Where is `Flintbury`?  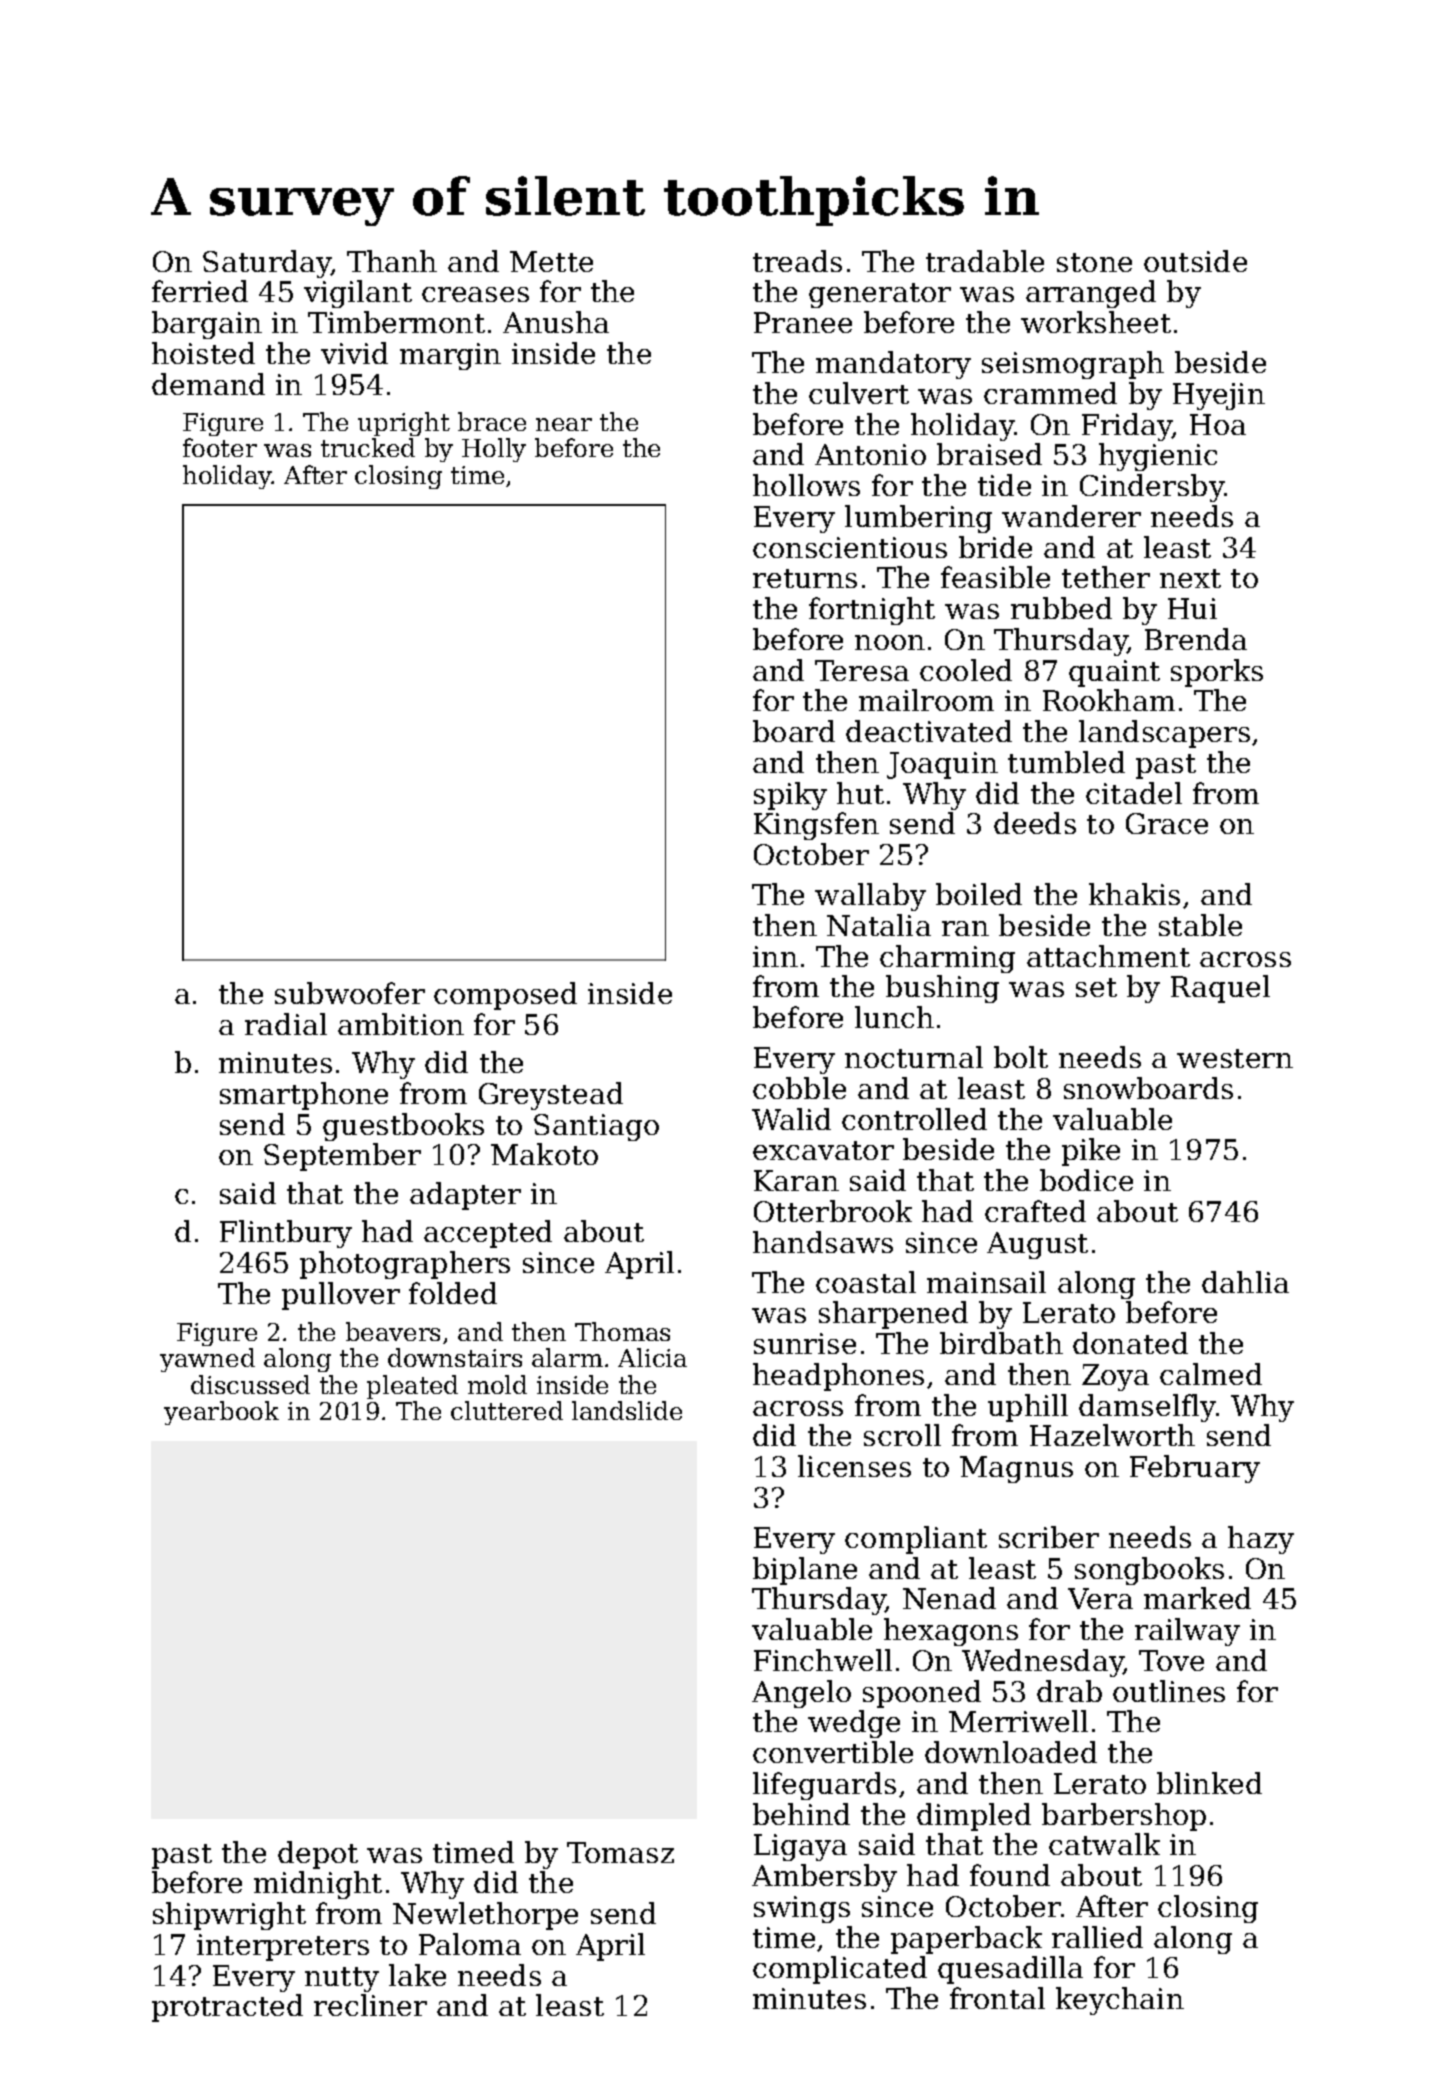 Flintbury is located at coordinates (286, 1234).
